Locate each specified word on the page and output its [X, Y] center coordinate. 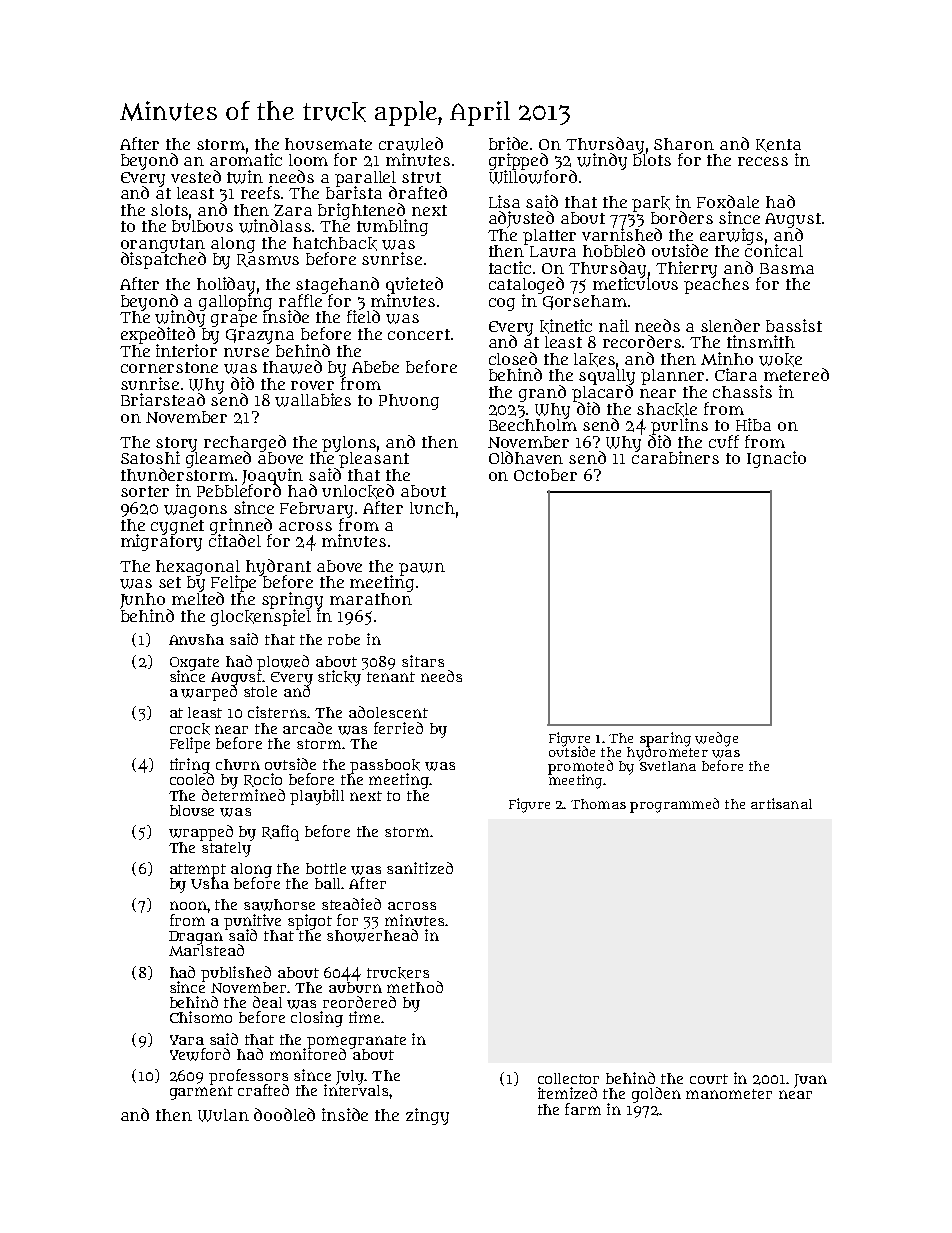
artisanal [781, 803]
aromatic [246, 159]
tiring [190, 766]
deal [267, 1002]
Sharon [684, 144]
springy [292, 600]
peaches [716, 286]
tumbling [392, 227]
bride [508, 143]
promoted [580, 767]
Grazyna [260, 336]
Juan [810, 1081]
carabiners [675, 458]
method [415, 987]
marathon [371, 599]
